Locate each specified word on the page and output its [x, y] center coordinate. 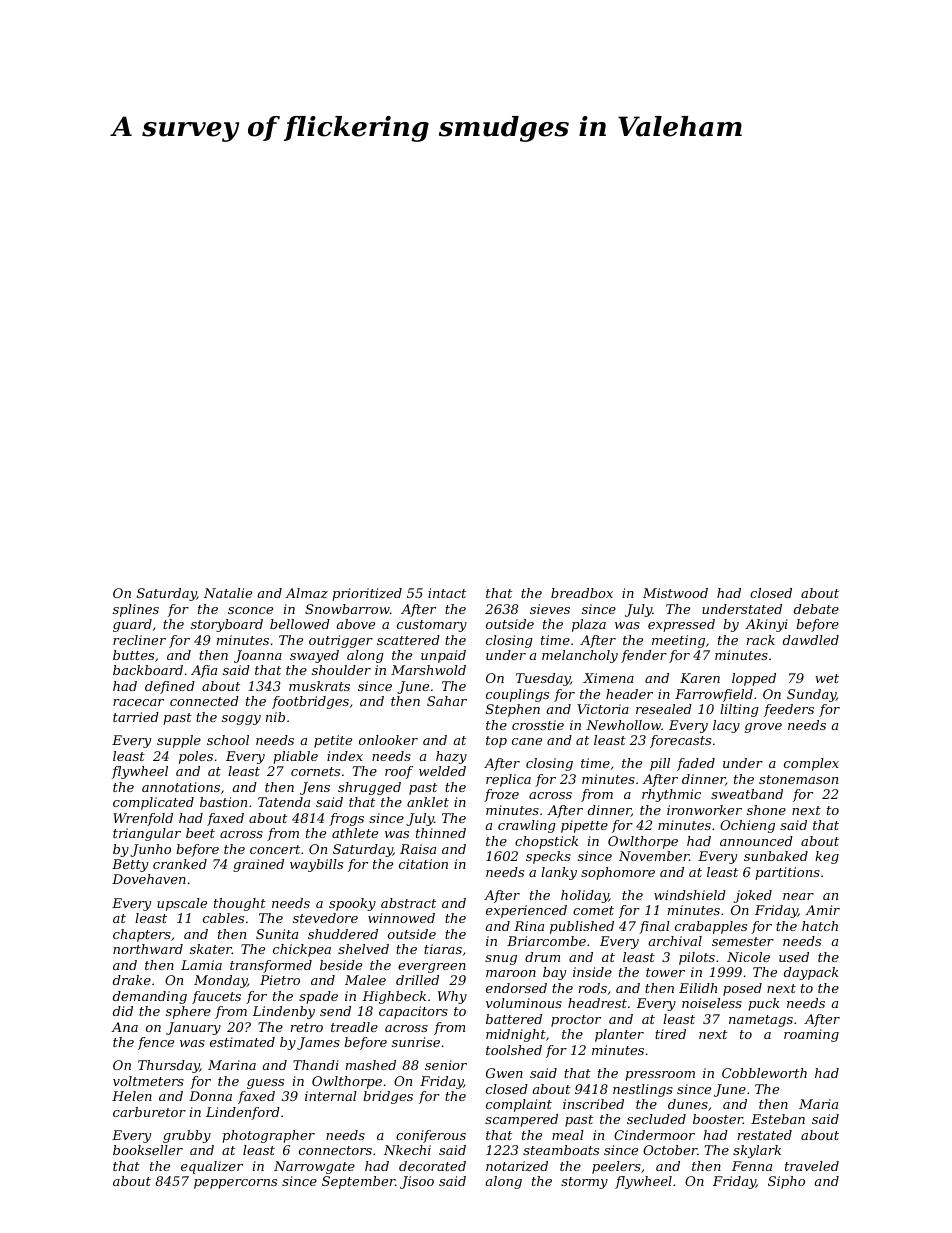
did [123, 1011]
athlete [355, 833]
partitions [787, 873]
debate [816, 609]
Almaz [306, 593]
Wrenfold [143, 819]
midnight [516, 1035]
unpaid [443, 656]
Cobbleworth [764, 1073]
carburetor [149, 1112]
